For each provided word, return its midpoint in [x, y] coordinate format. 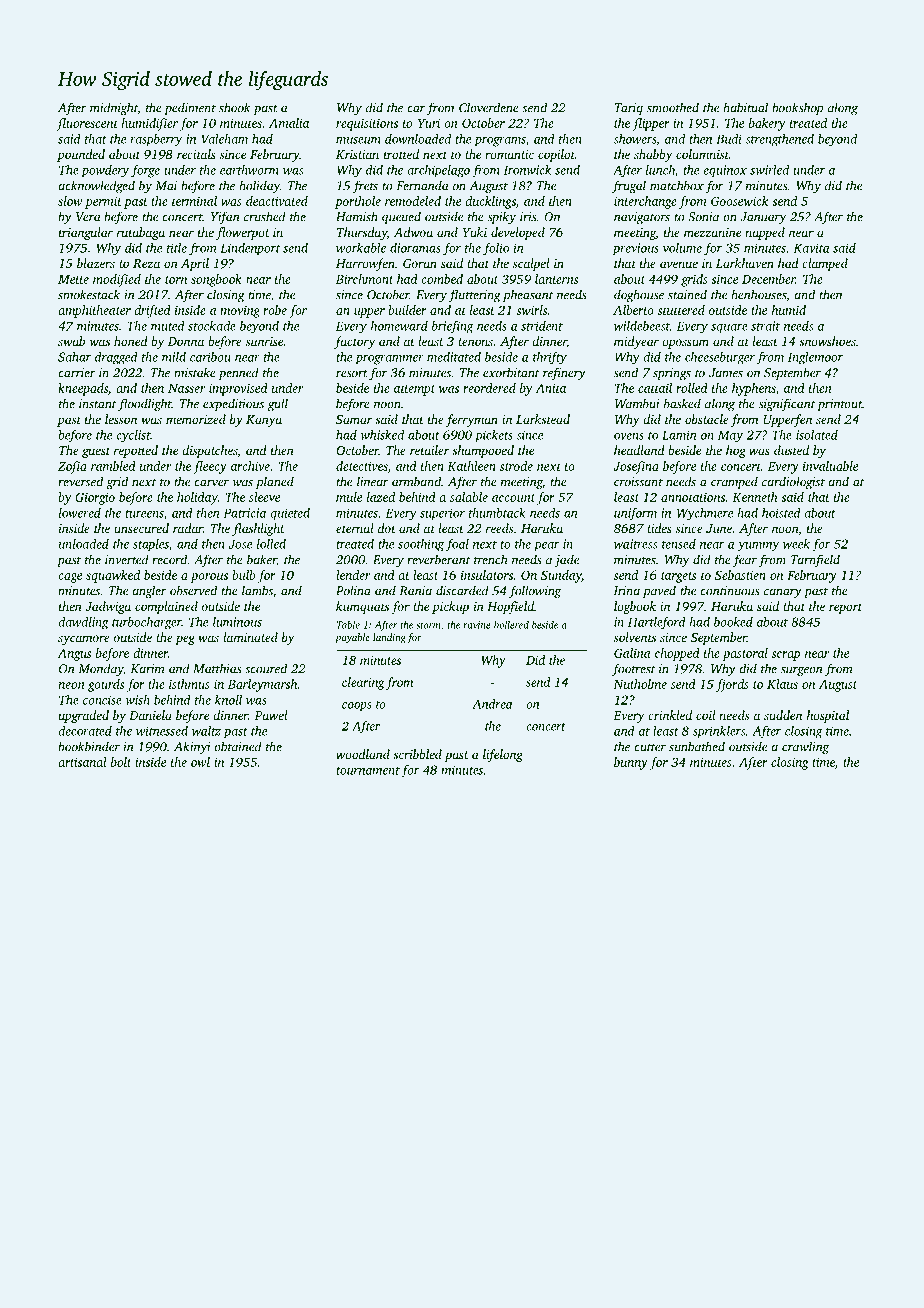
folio [496, 249]
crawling [805, 747]
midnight [114, 108]
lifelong [503, 755]
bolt [121, 762]
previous [636, 249]
